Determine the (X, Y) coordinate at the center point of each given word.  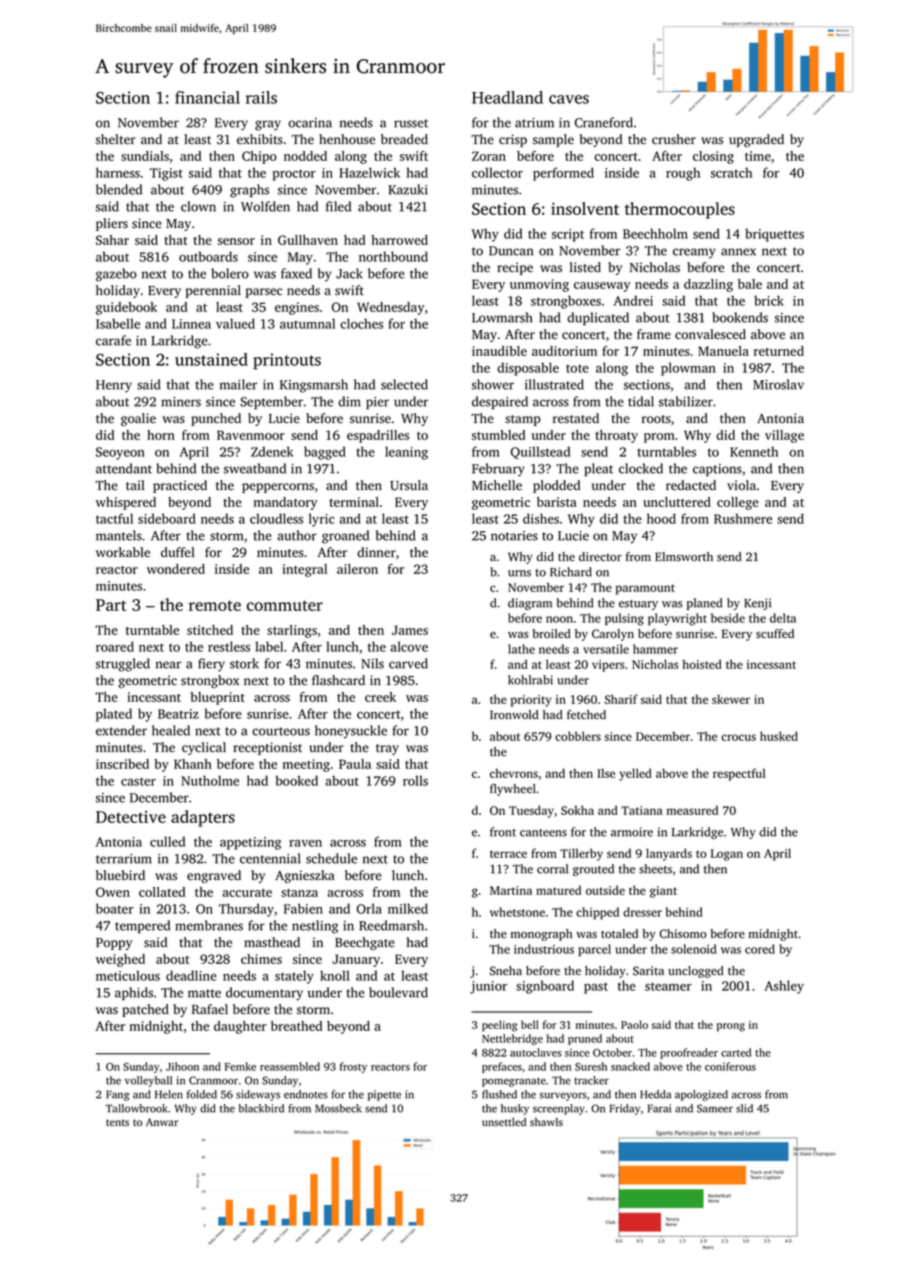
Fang (117, 1095)
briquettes (774, 235)
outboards (208, 256)
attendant (124, 468)
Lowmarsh (502, 317)
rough (683, 174)
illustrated (554, 384)
